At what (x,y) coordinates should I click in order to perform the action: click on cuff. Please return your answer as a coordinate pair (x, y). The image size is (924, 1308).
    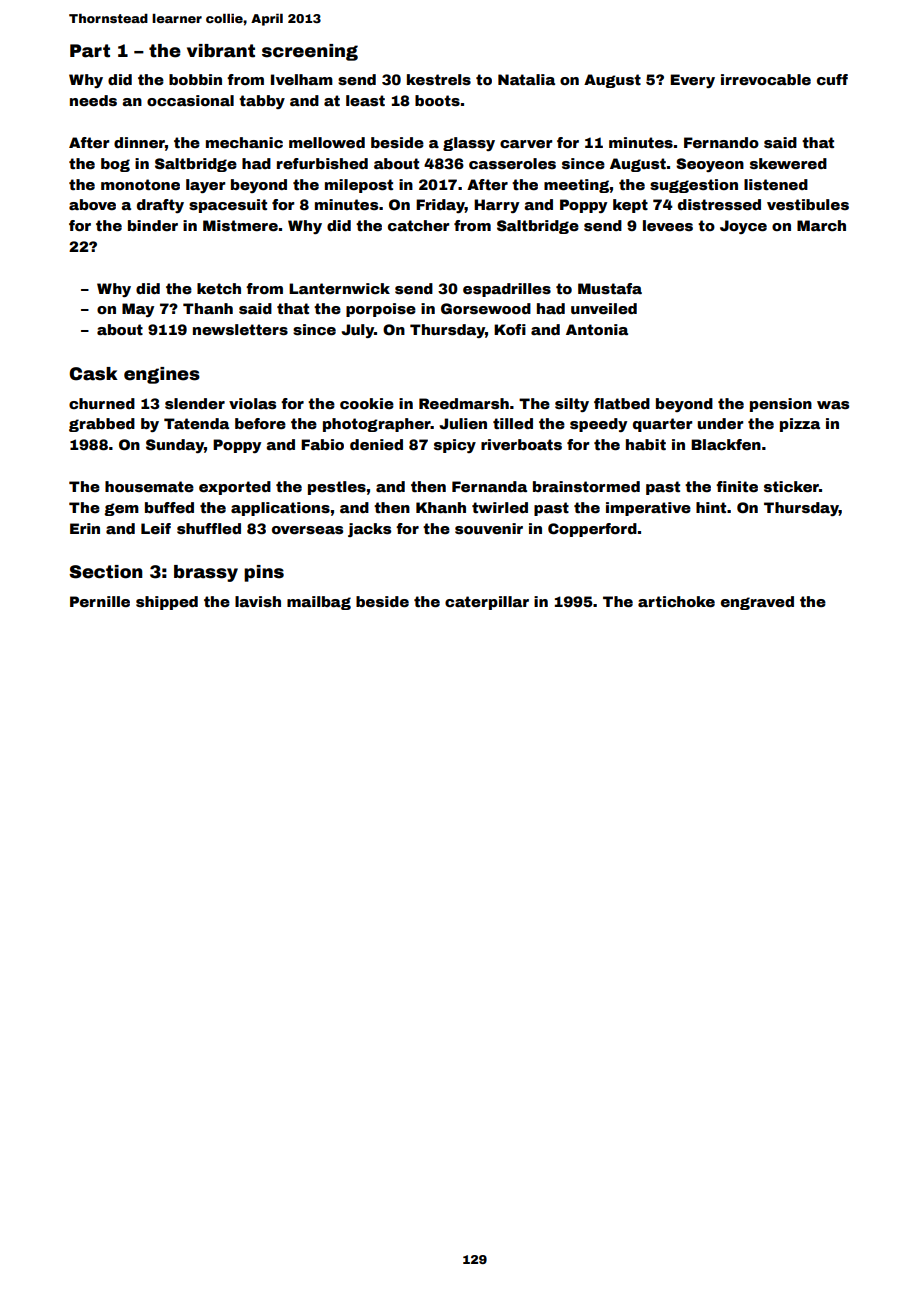
    Looking at the image, I should click on (832, 79).
